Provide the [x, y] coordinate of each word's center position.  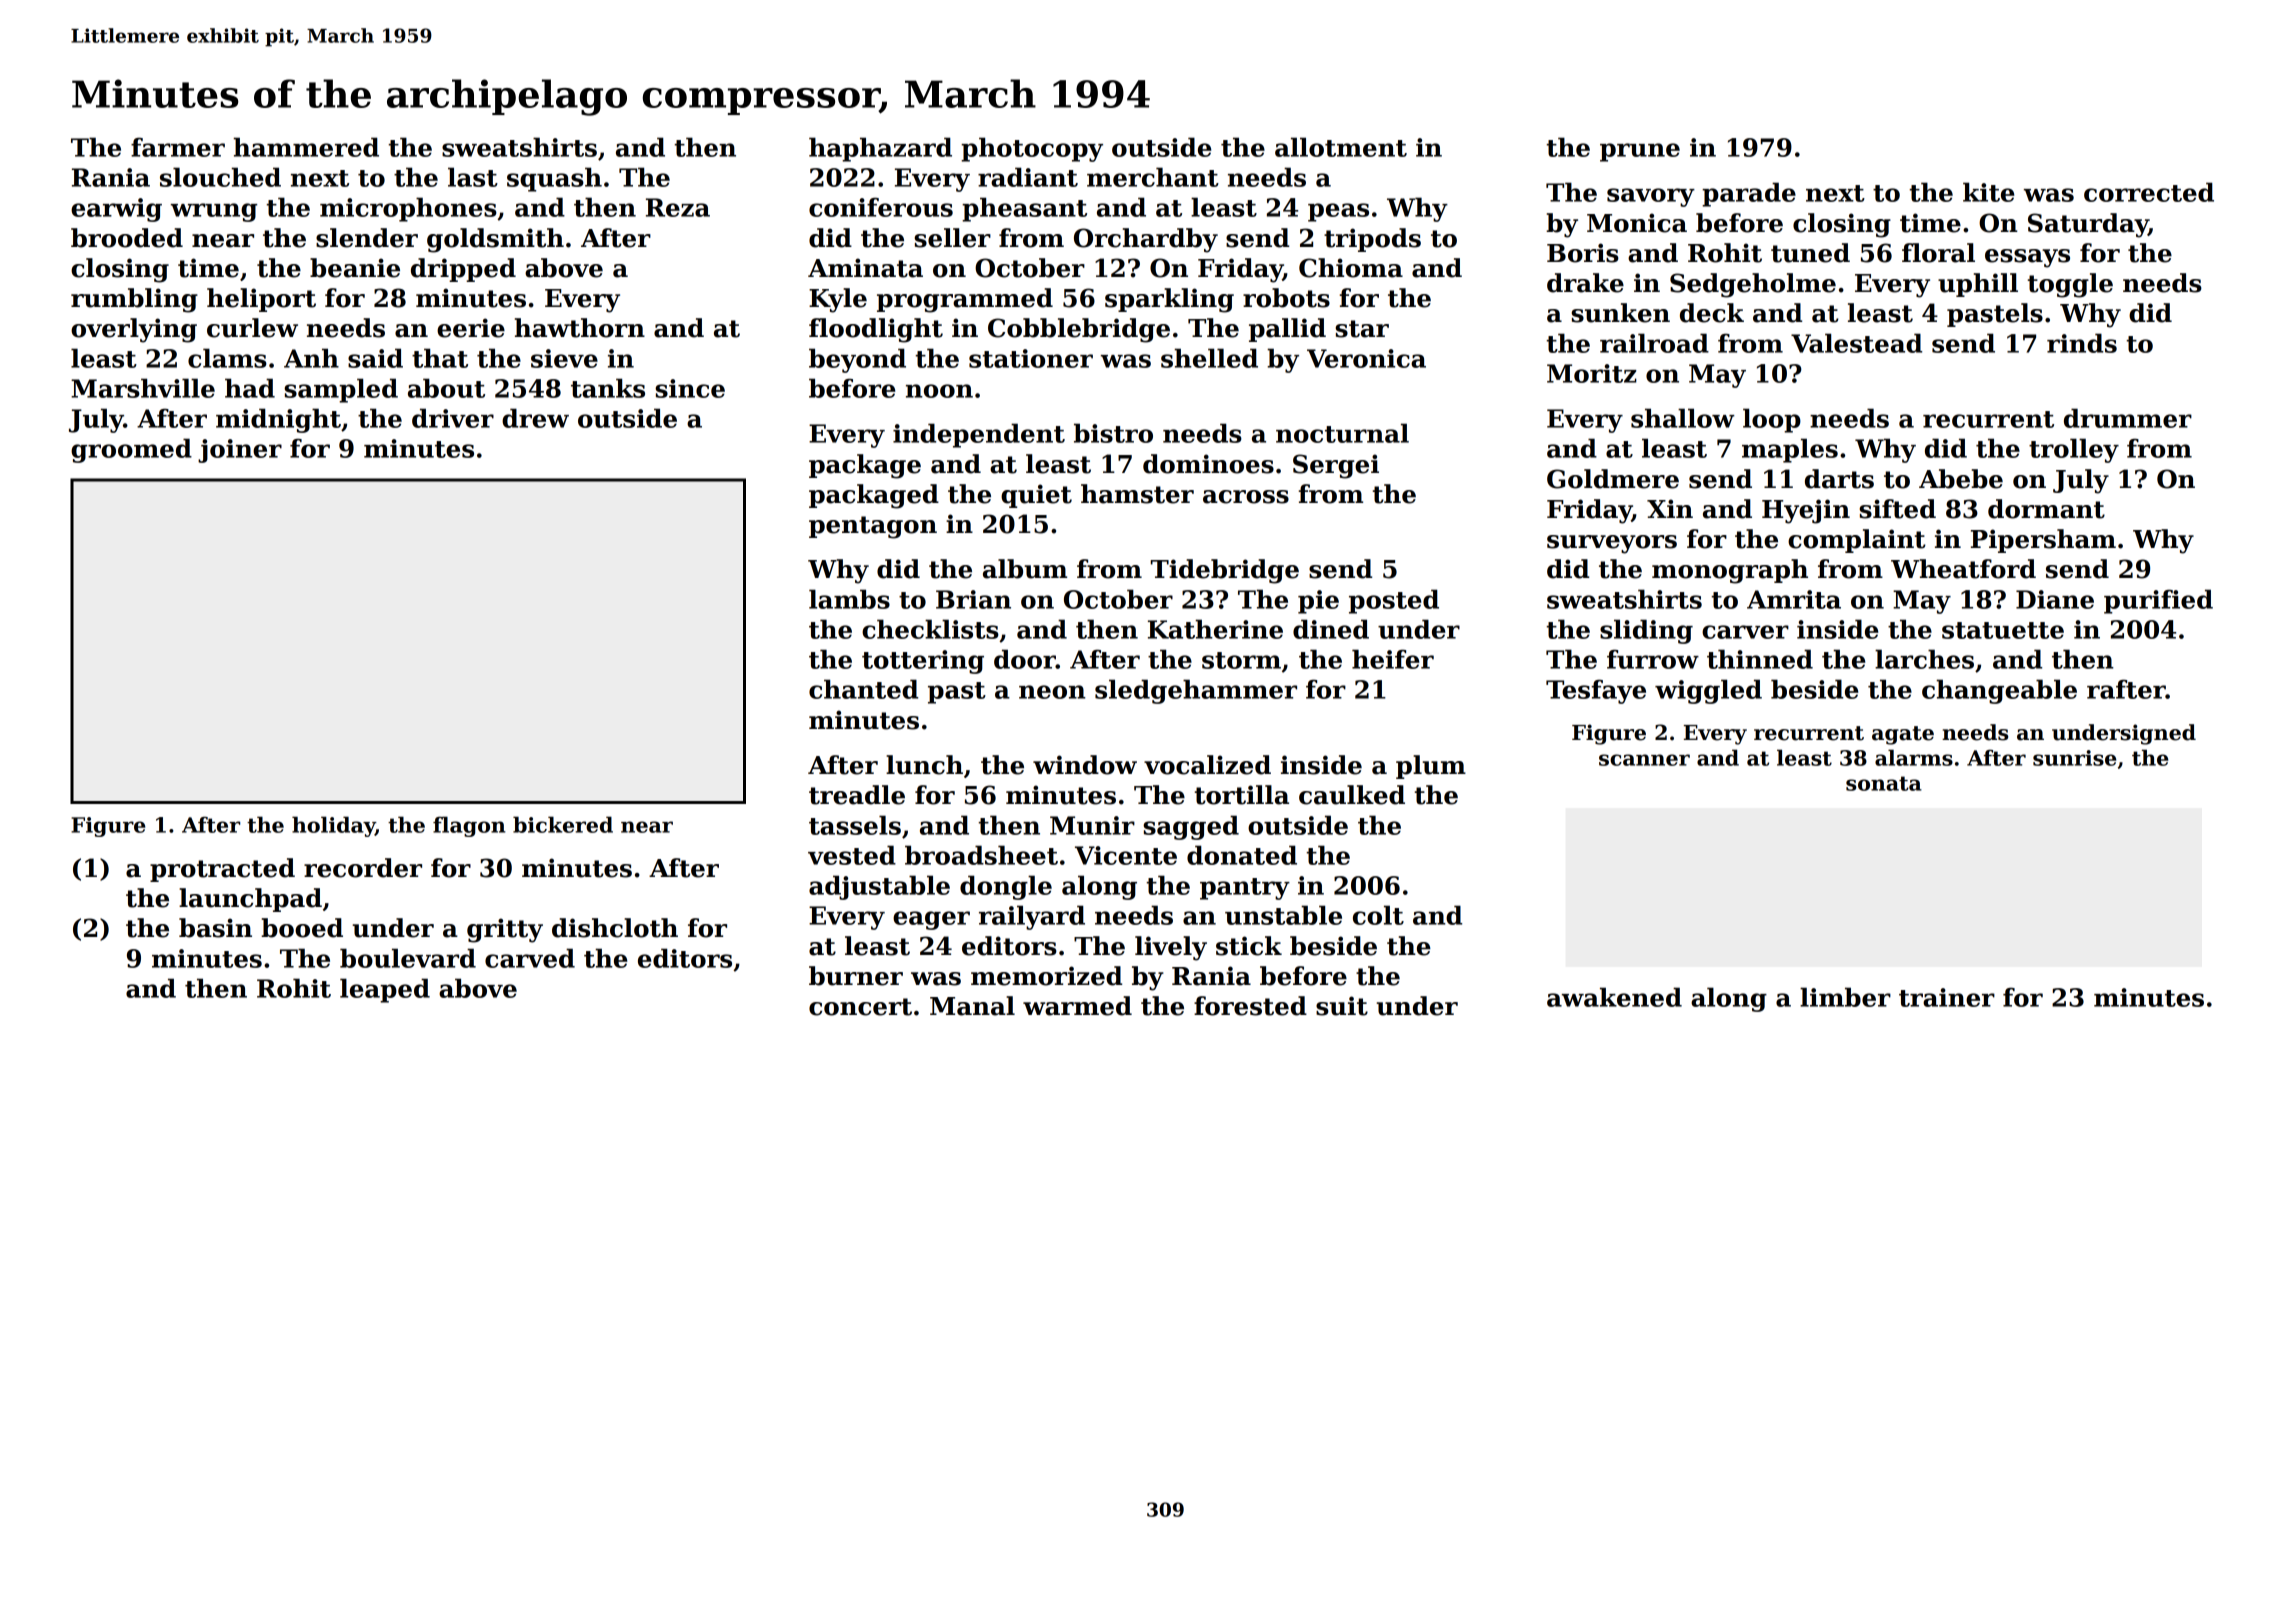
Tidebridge [1225, 571]
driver [453, 418]
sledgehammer [1196, 691]
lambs [849, 599]
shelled [1209, 358]
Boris [1583, 253]
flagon [469, 826]
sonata [1884, 783]
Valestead [1856, 343]
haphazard [880, 149]
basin [215, 928]
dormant [2046, 509]
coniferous [881, 207]
